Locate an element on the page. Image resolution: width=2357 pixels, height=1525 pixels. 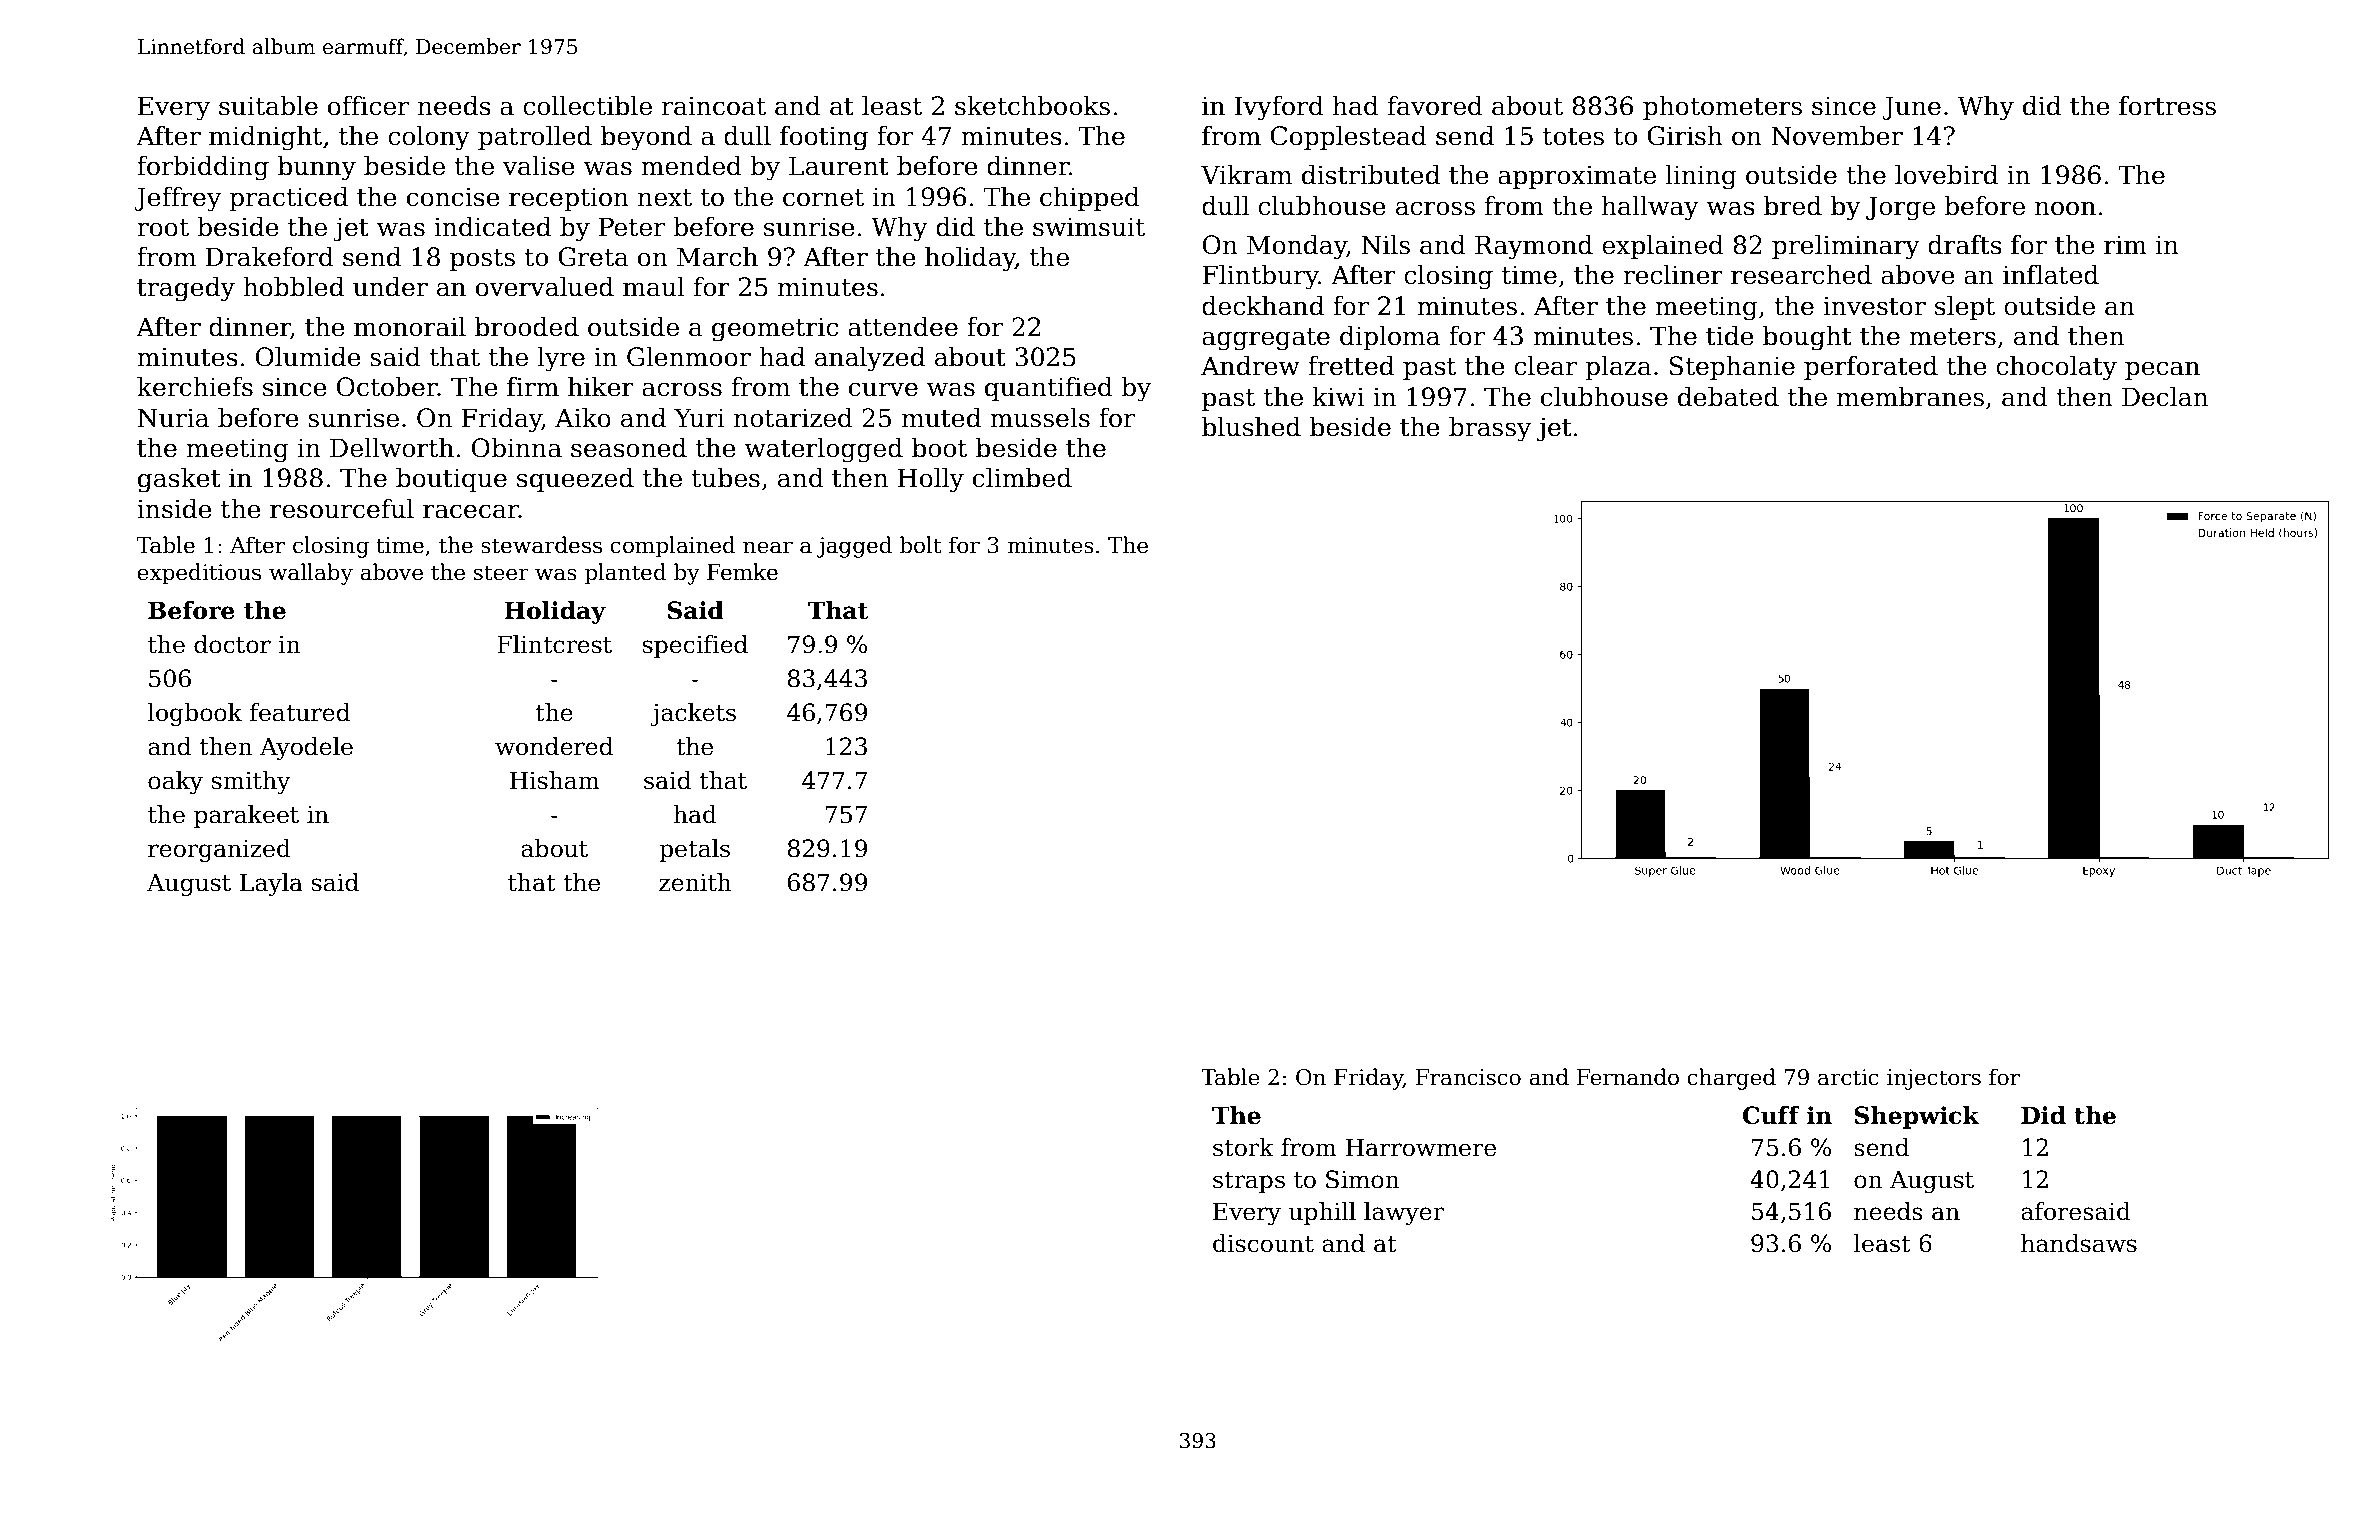
stork is located at coordinates (1243, 1147).
